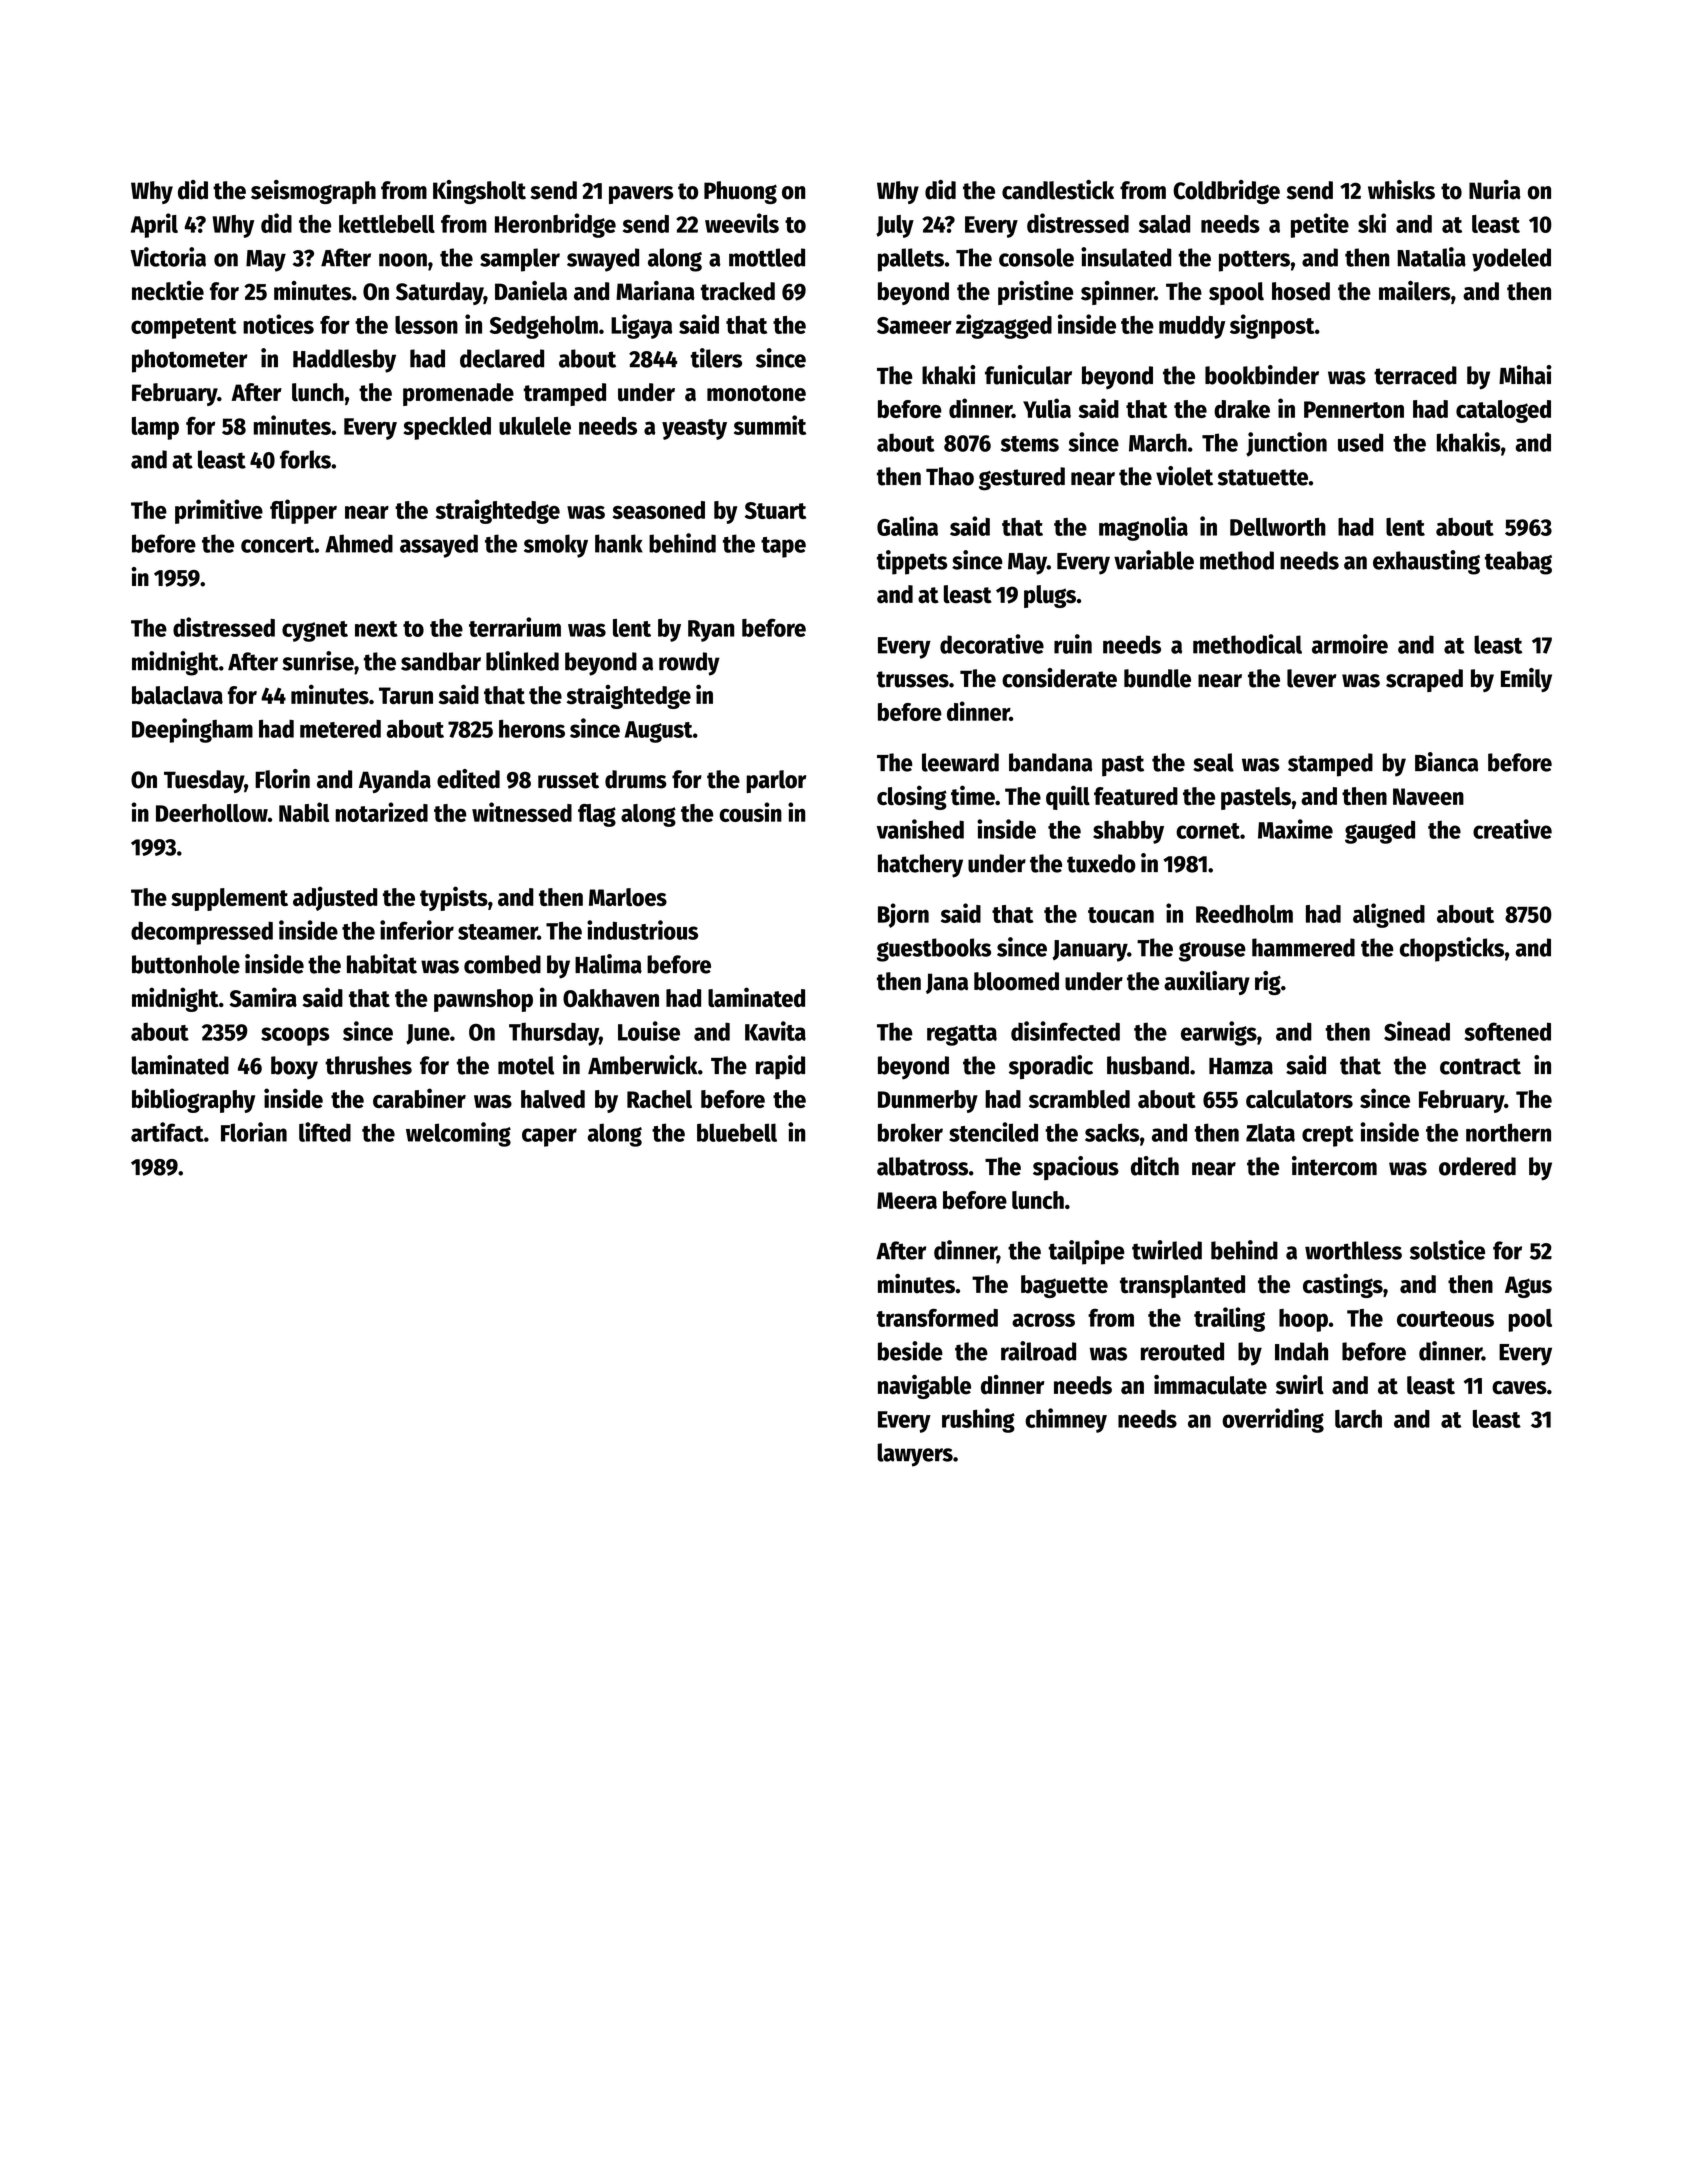 This screenshot has height=2178, width=1683. What do you see at coordinates (636, 779) in the screenshot?
I see `drums` at bounding box center [636, 779].
